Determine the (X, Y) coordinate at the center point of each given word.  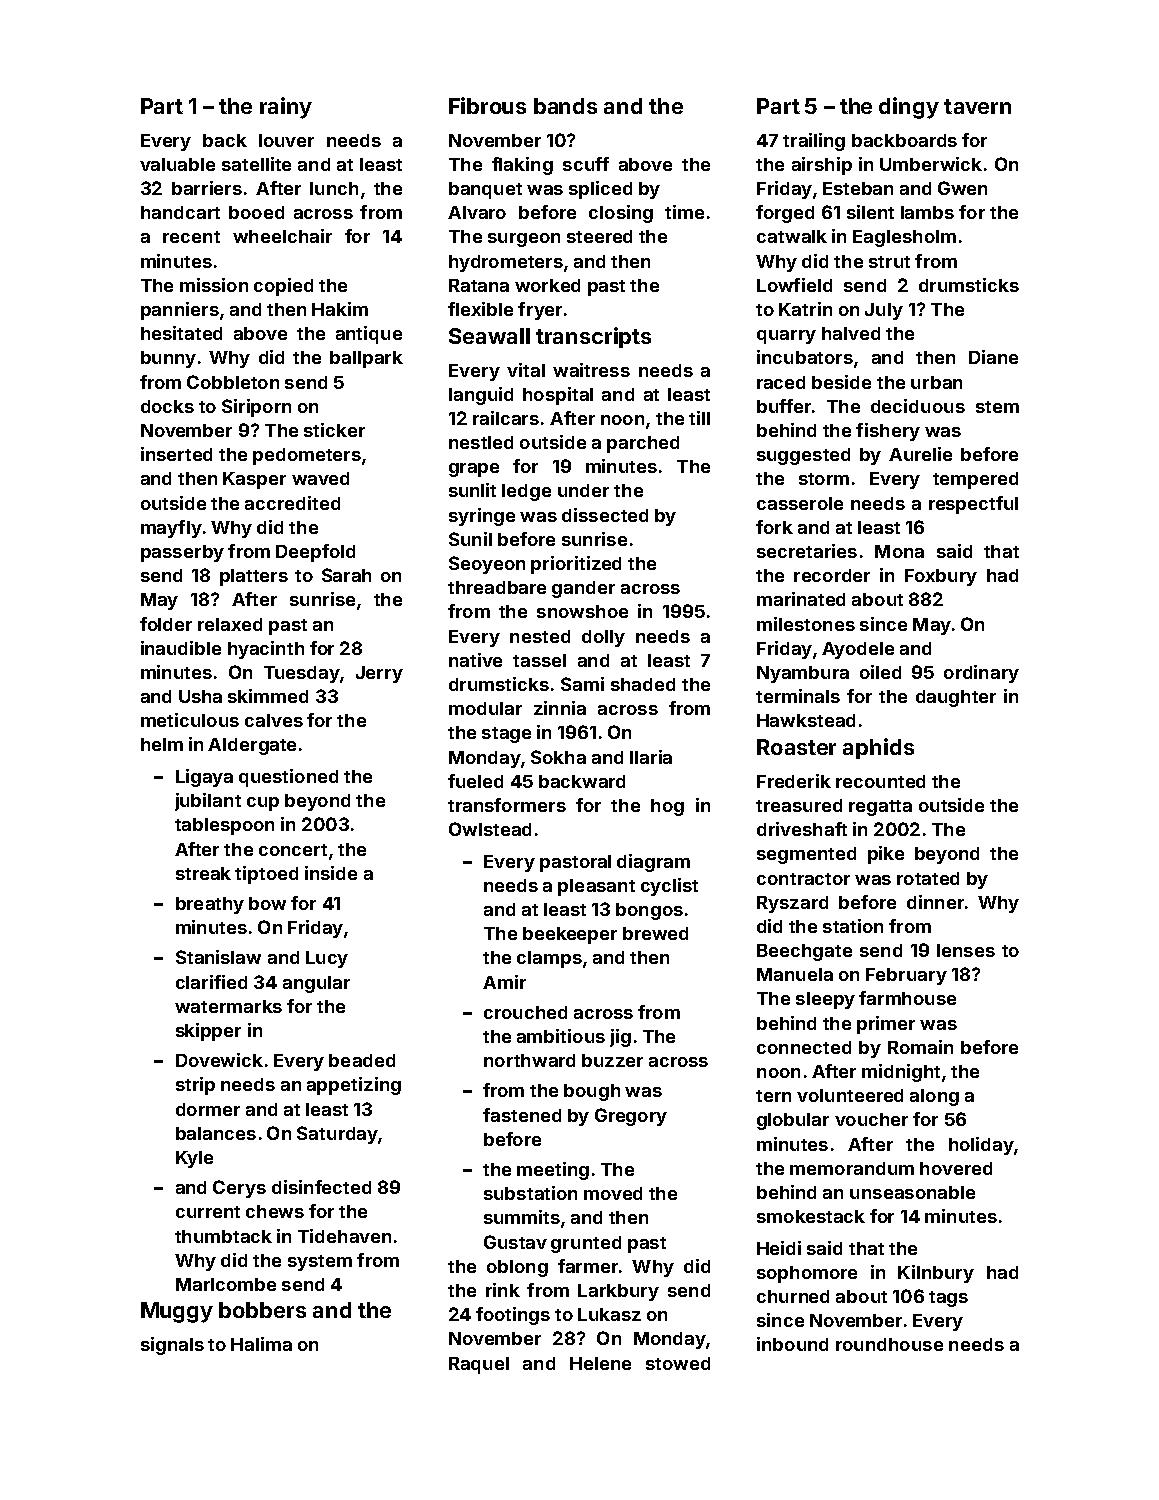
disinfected (321, 1187)
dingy (909, 108)
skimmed (268, 696)
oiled (880, 672)
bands (565, 106)
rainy (286, 108)
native (475, 660)
